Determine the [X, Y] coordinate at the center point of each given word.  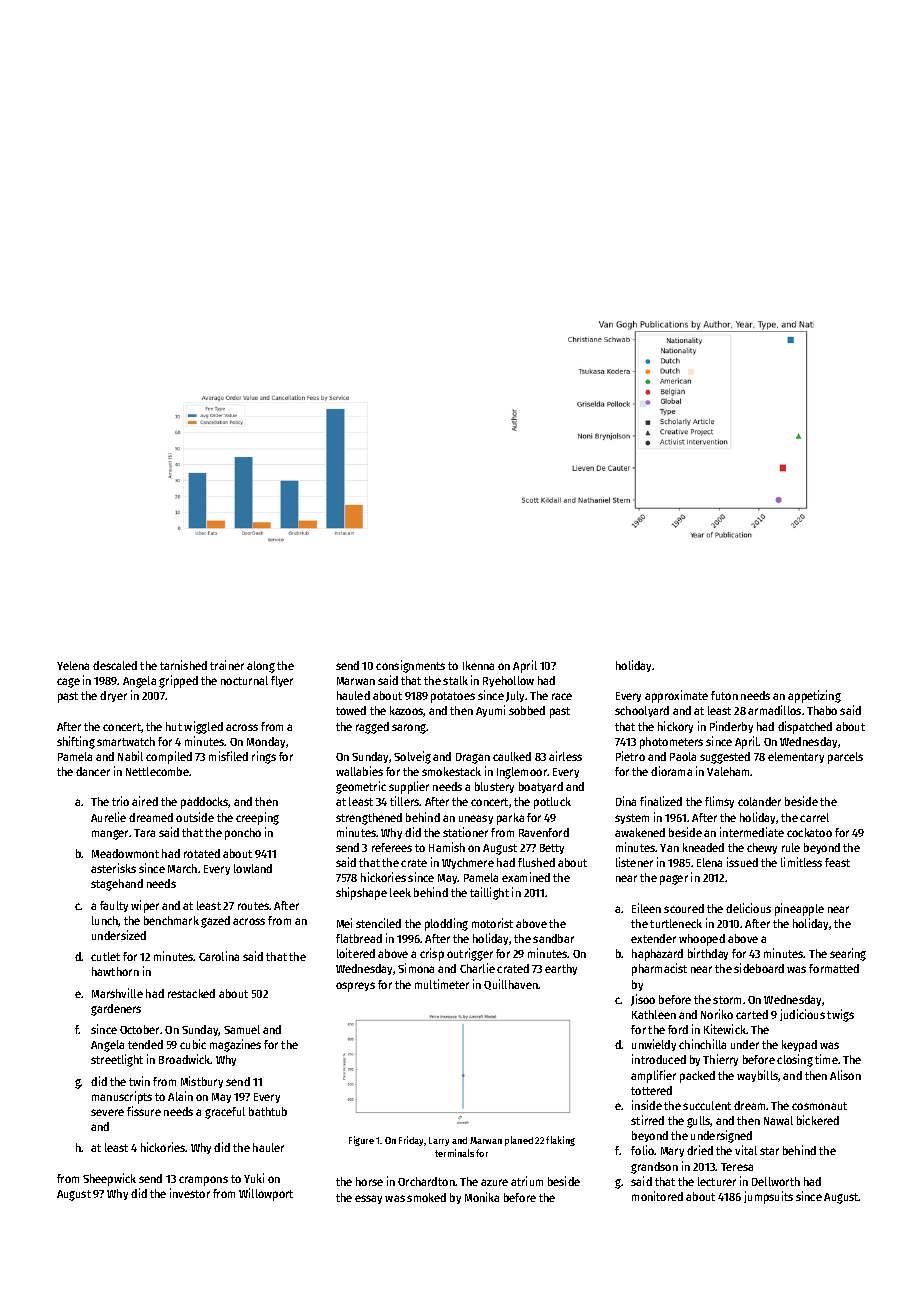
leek [400, 892]
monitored [657, 1196]
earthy [561, 969]
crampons [203, 1181]
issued [742, 862]
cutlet [105, 956]
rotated [202, 853]
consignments [410, 666]
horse [369, 1181]
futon [724, 695]
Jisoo [643, 1000]
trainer [227, 665]
